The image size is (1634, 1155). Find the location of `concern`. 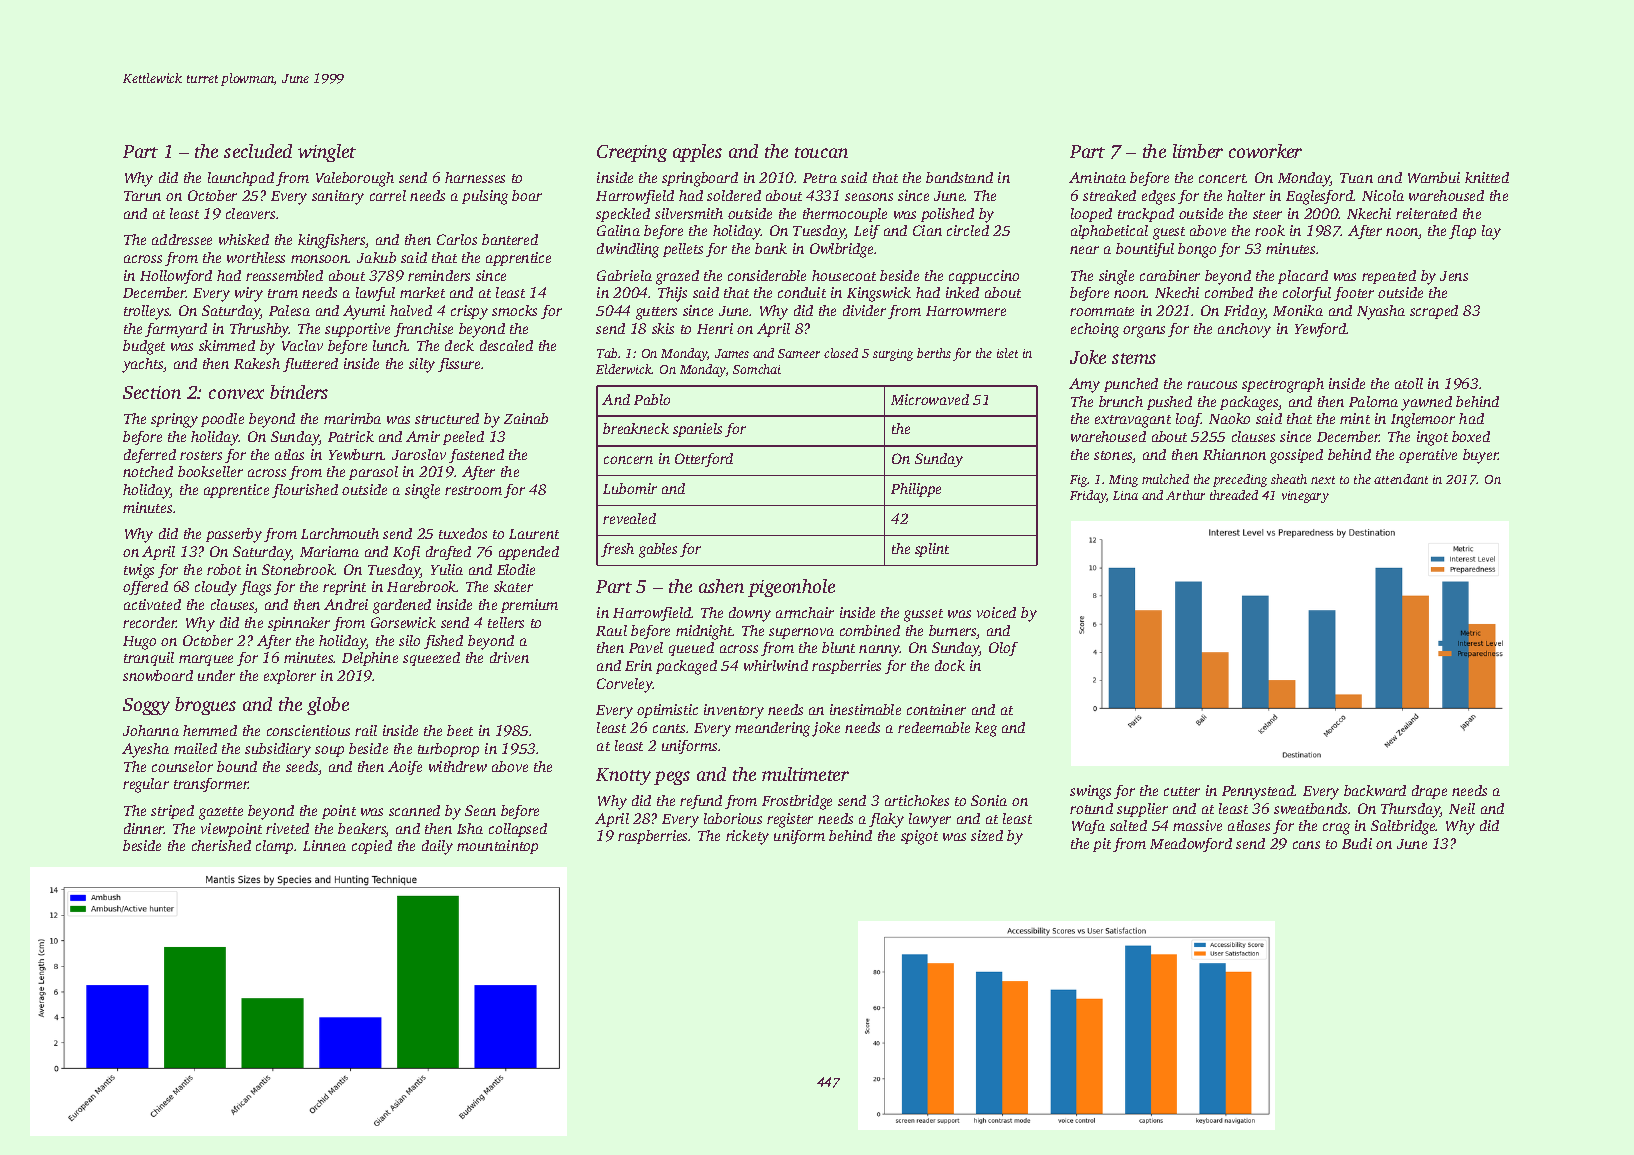

concern is located at coordinates (628, 460).
